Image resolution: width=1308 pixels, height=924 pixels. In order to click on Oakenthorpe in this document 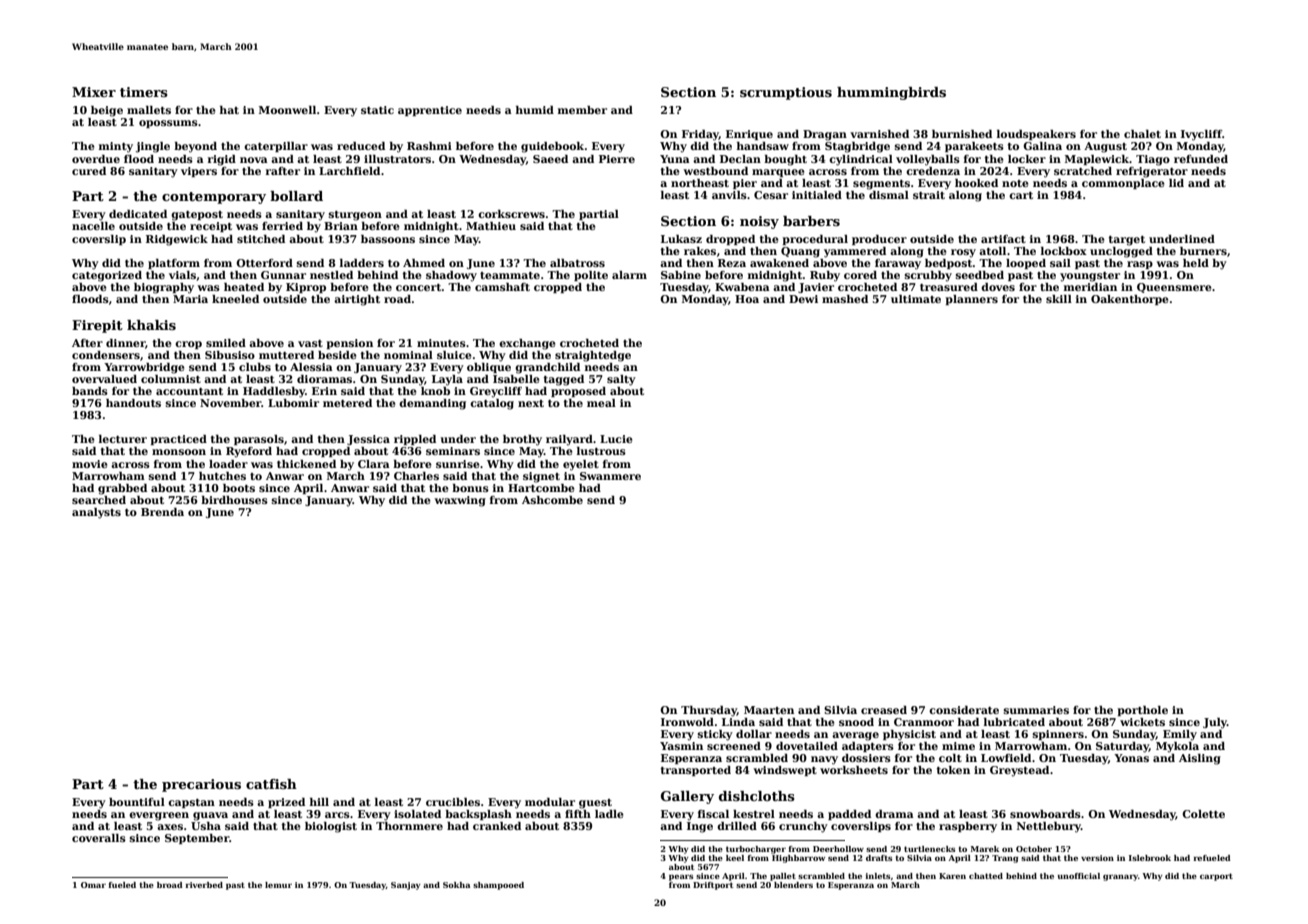, I will do `click(1130, 300)`.
